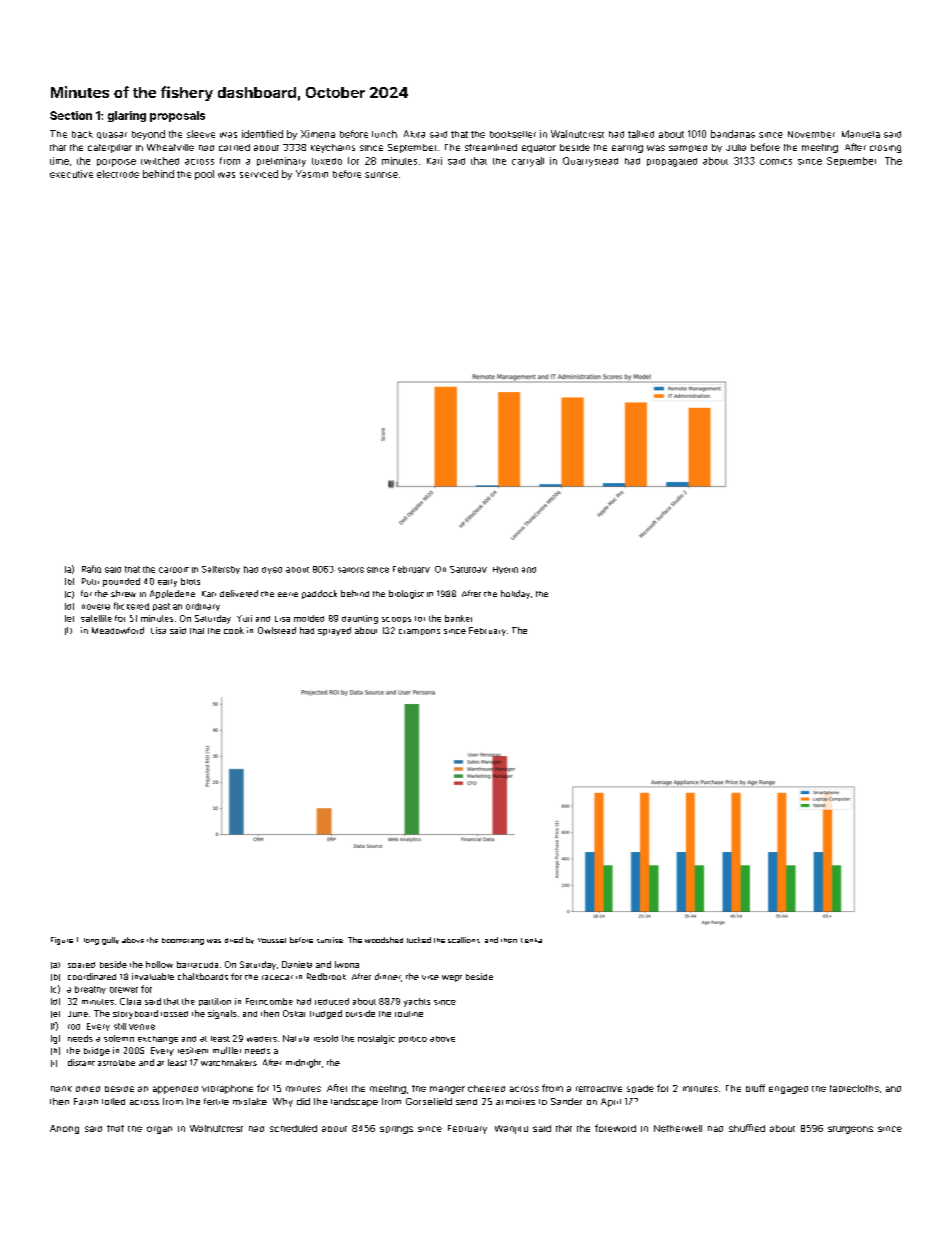  I want to click on Lenka, so click(531, 940).
